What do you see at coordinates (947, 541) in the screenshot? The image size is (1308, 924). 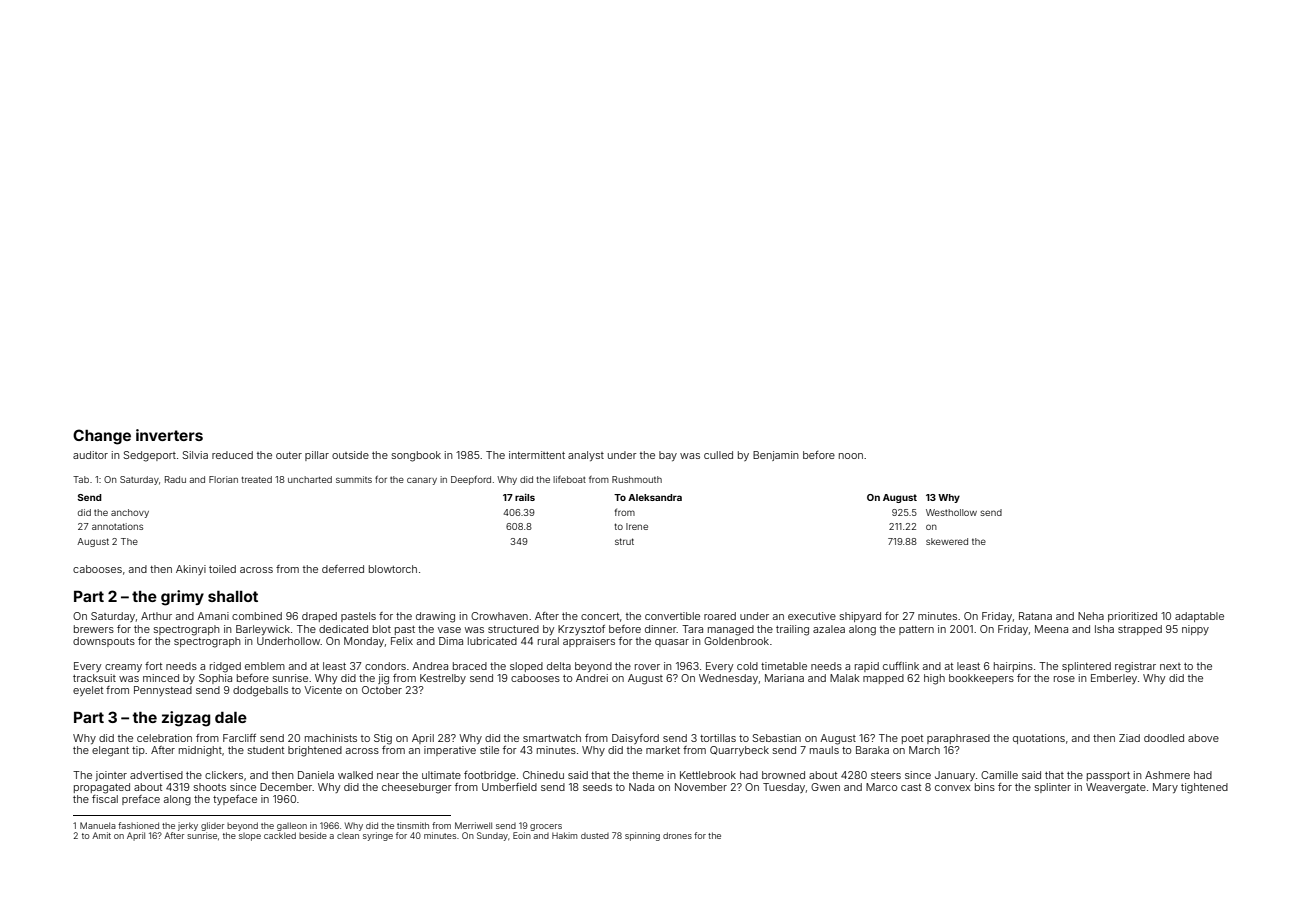 I see `skewered` at bounding box center [947, 541].
